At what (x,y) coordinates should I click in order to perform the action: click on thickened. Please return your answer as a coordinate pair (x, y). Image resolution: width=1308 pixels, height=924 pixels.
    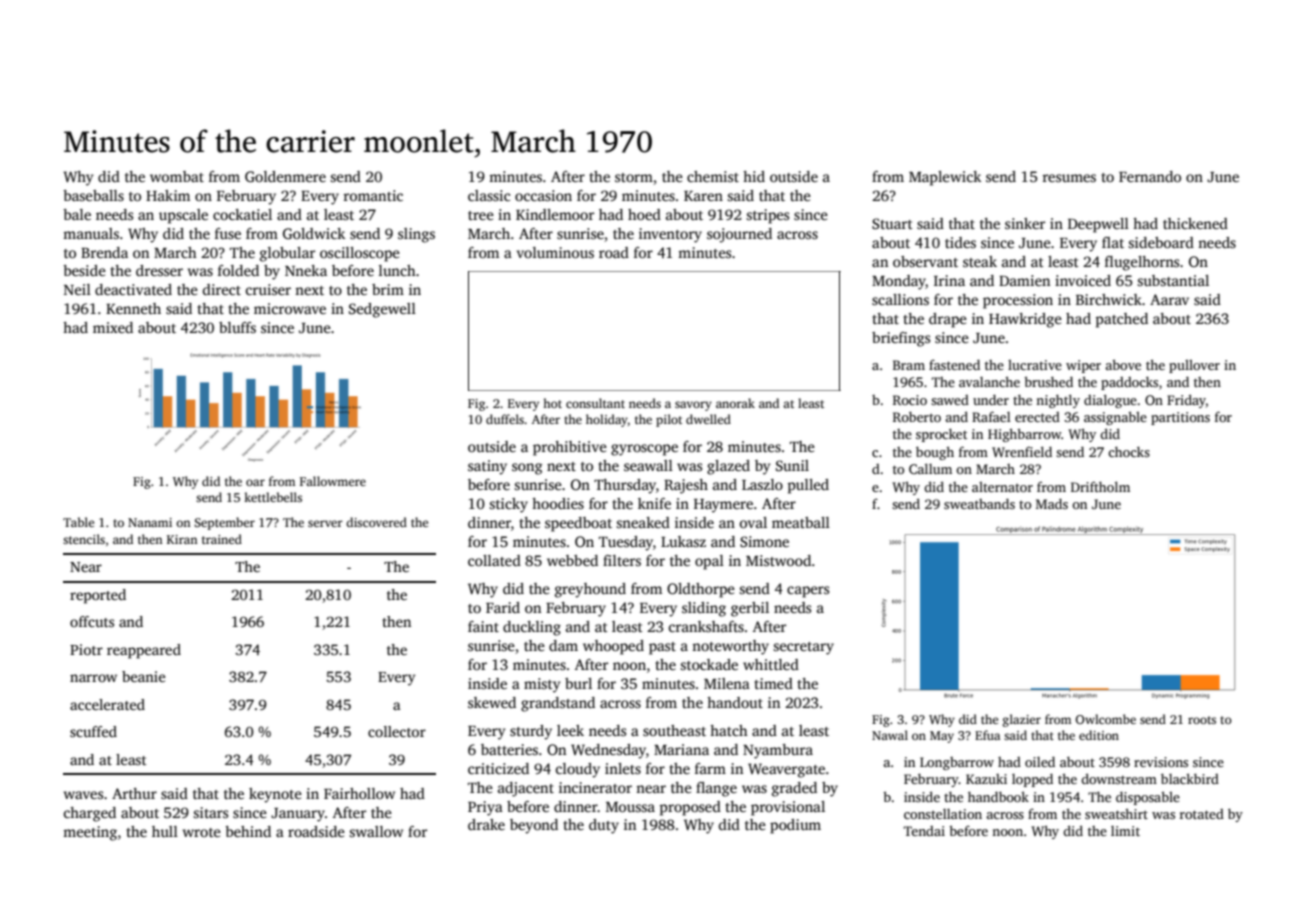
    Looking at the image, I should click on (1195, 223).
